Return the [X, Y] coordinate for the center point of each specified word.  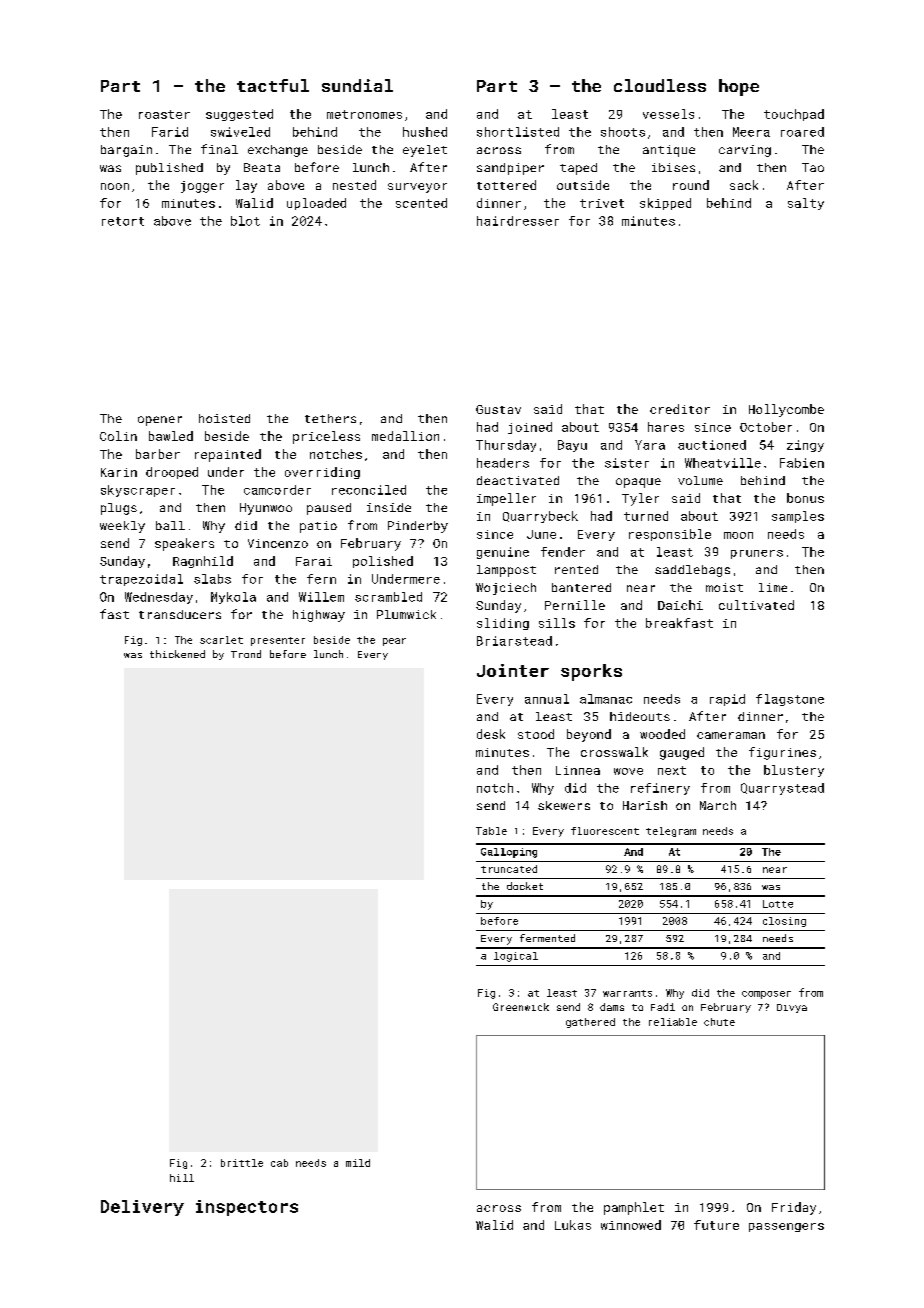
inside [389, 507]
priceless [326, 437]
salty [806, 204]
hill [182, 1178]
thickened [177, 654]
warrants [627, 993]
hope [739, 87]
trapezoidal [141, 580]
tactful [273, 85]
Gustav [498, 409]
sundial [357, 85]
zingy [805, 446]
